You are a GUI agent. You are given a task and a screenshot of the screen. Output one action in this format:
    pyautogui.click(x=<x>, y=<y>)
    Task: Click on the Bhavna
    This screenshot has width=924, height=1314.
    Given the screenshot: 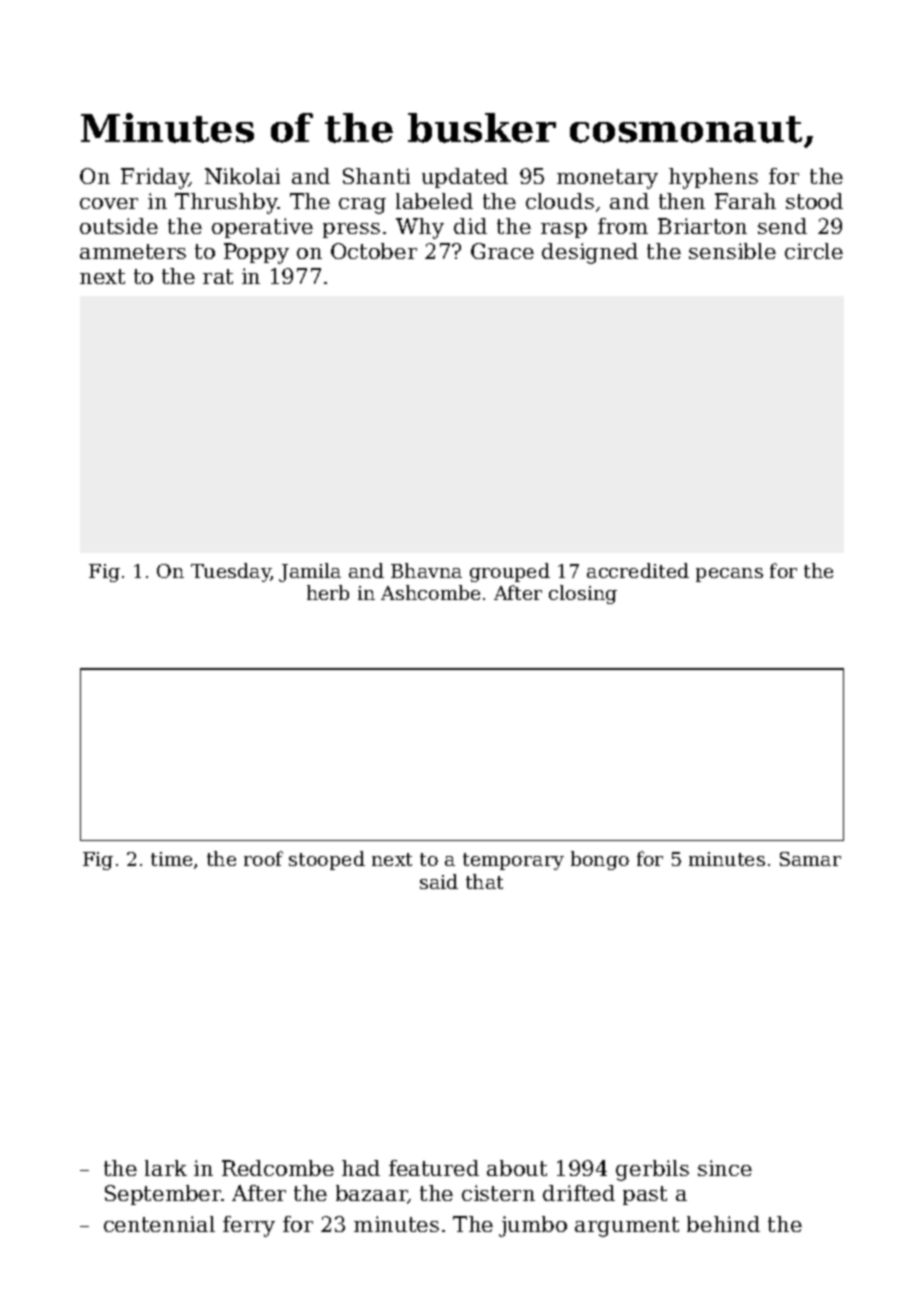 What is the action you would take?
    pyautogui.click(x=426, y=570)
